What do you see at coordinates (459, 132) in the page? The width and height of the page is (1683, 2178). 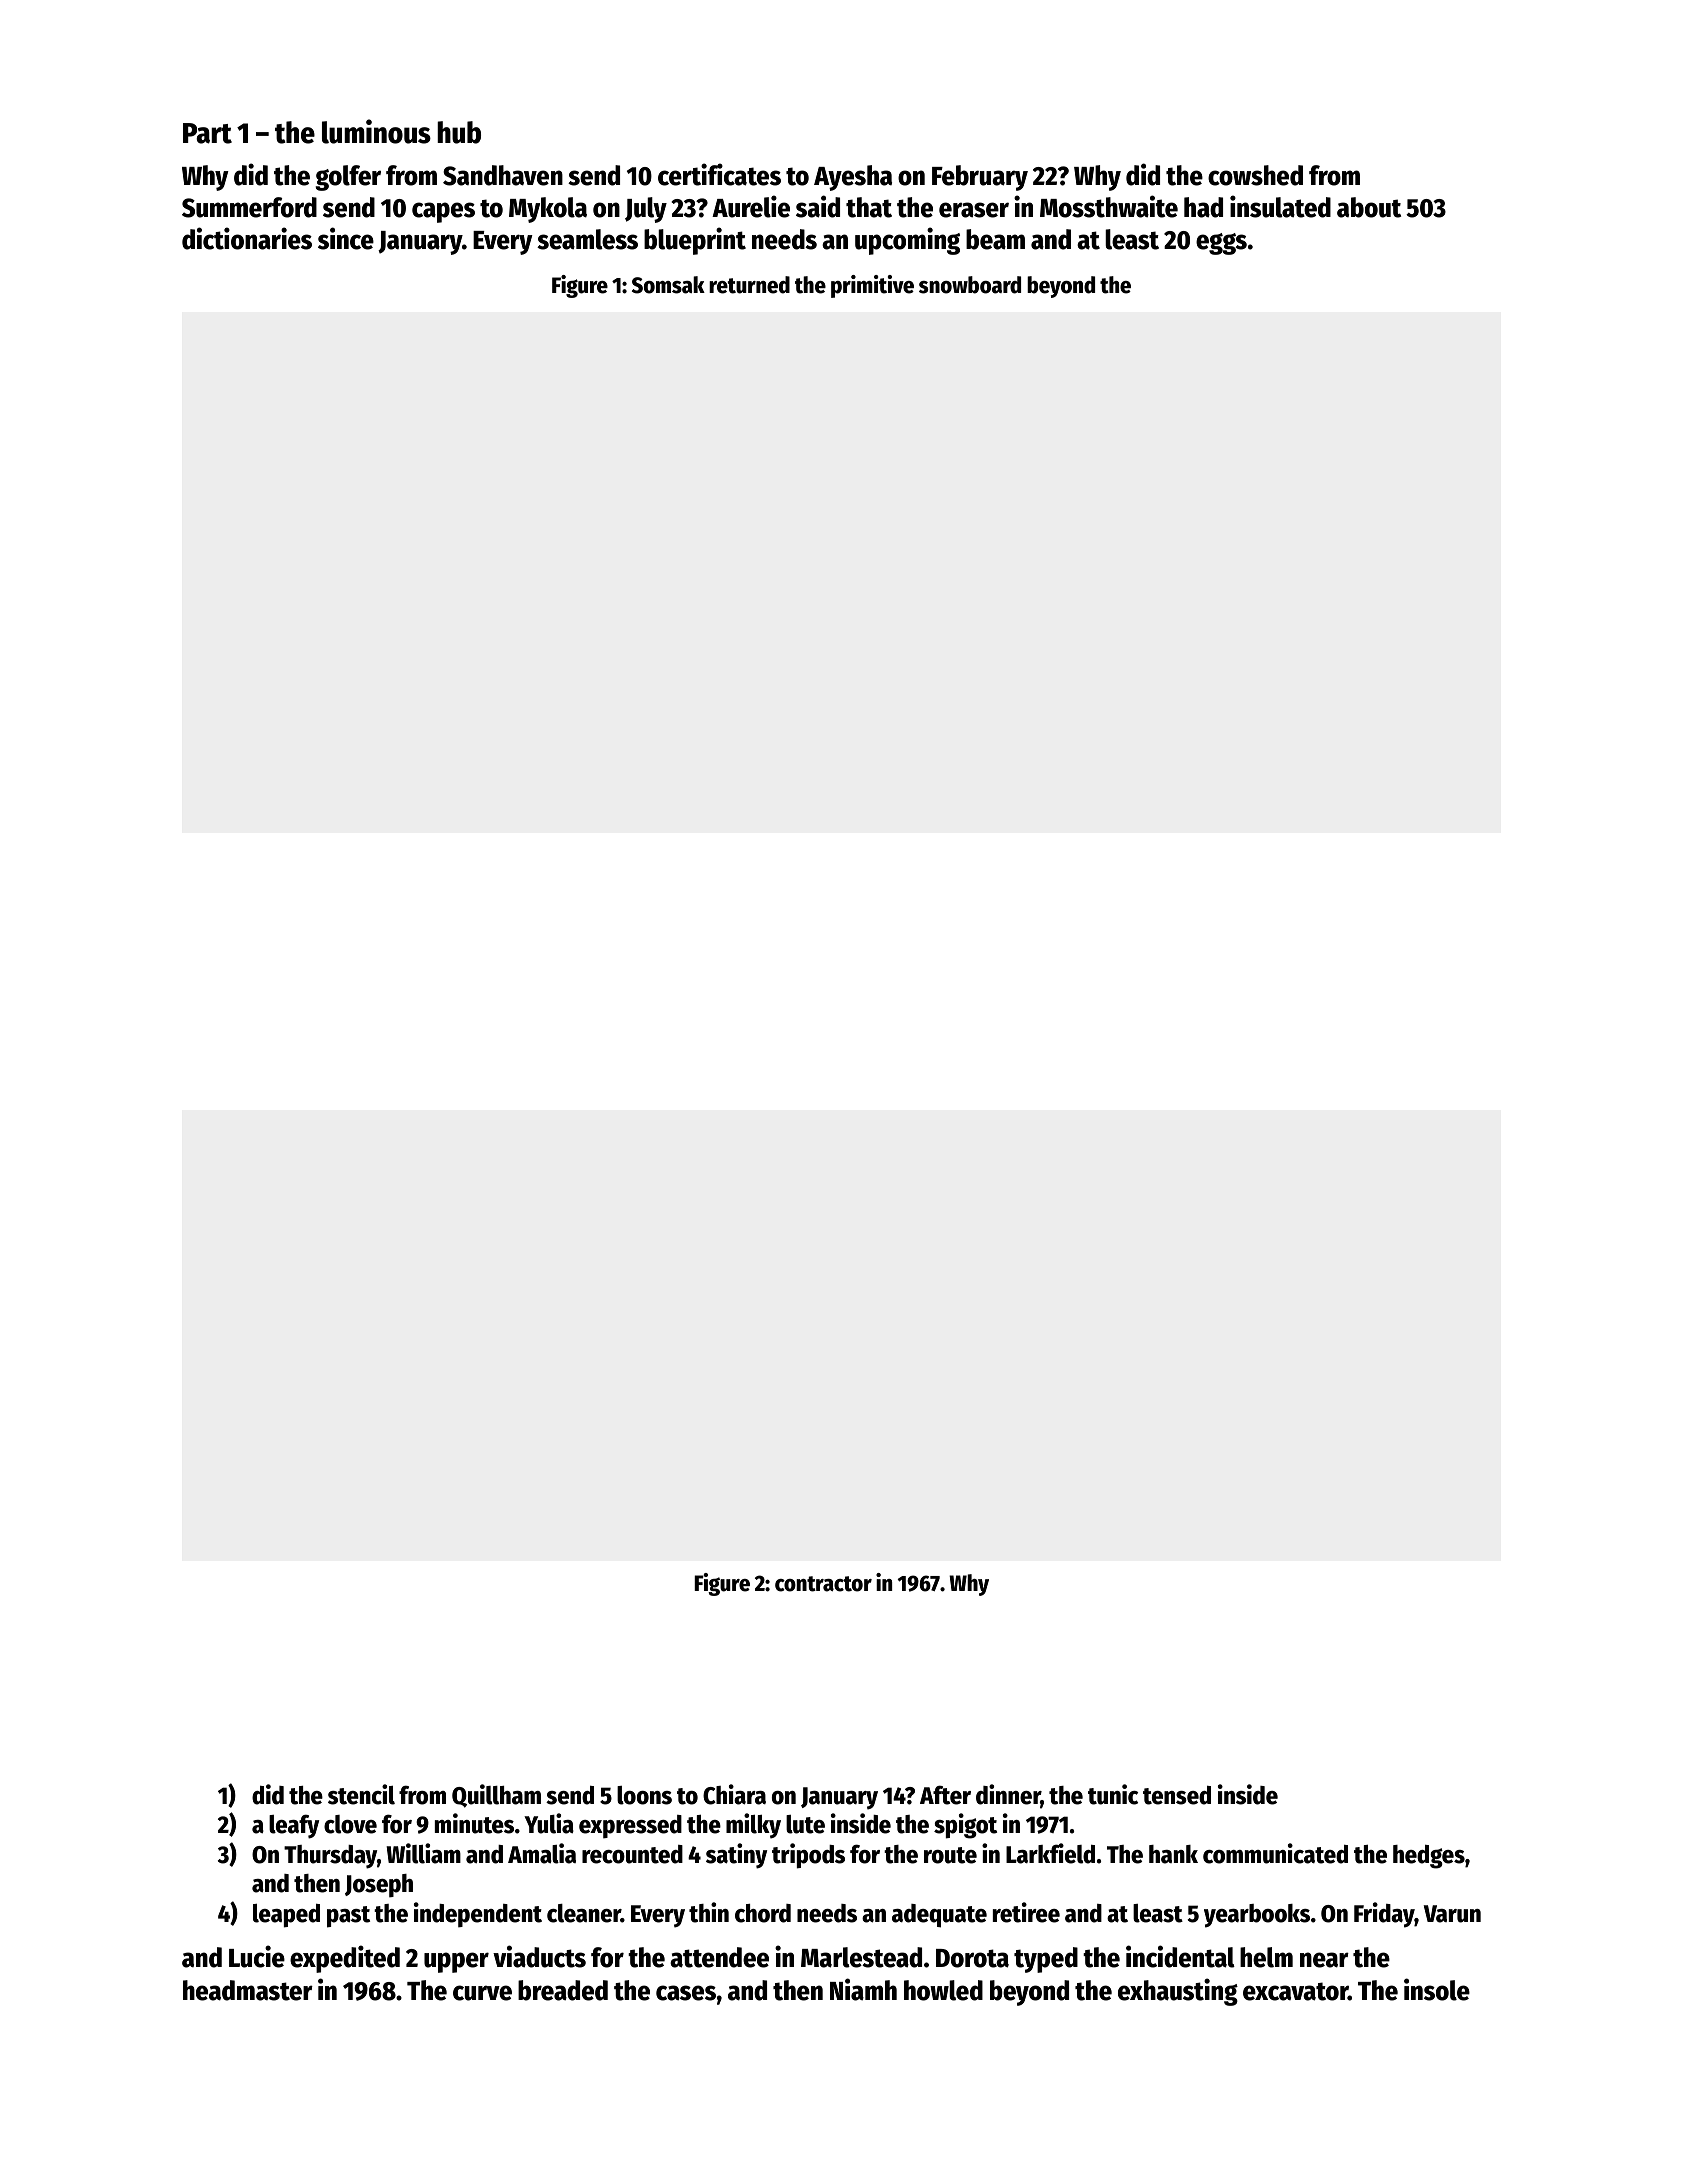 I see `hub` at bounding box center [459, 132].
